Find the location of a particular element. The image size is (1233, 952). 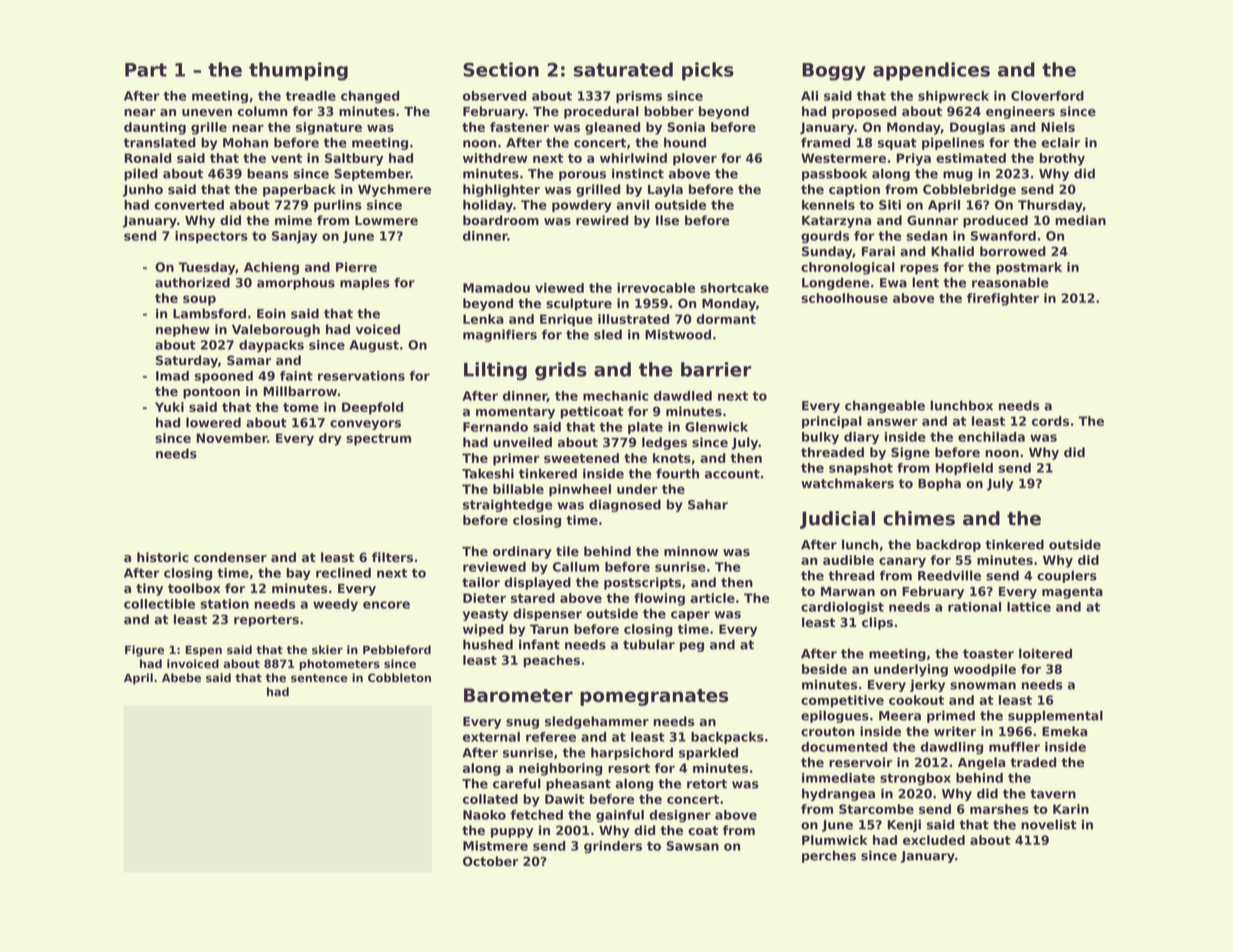

momentary is located at coordinates (515, 413).
